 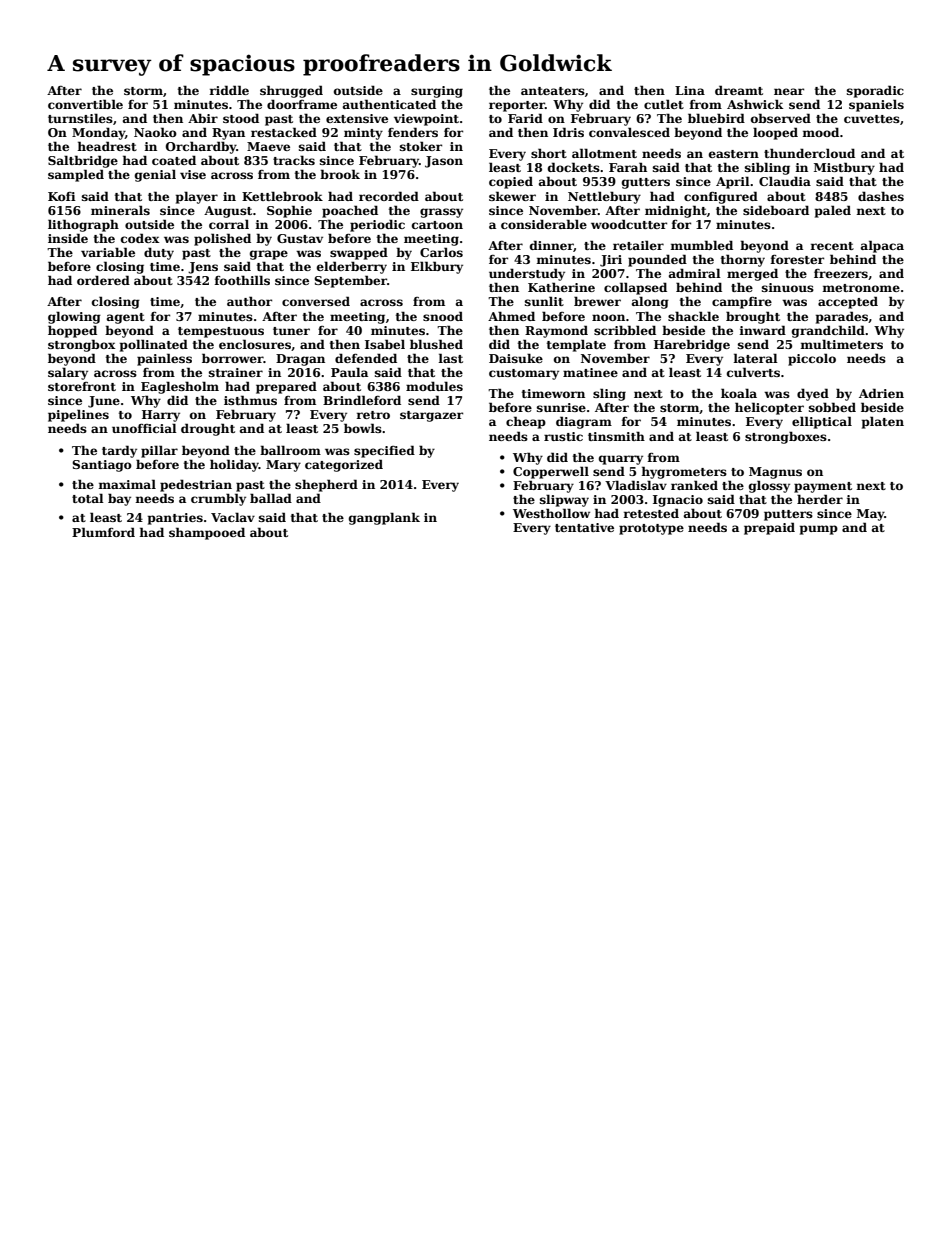 What do you see at coordinates (437, 92) in the screenshot?
I see `surging` at bounding box center [437, 92].
